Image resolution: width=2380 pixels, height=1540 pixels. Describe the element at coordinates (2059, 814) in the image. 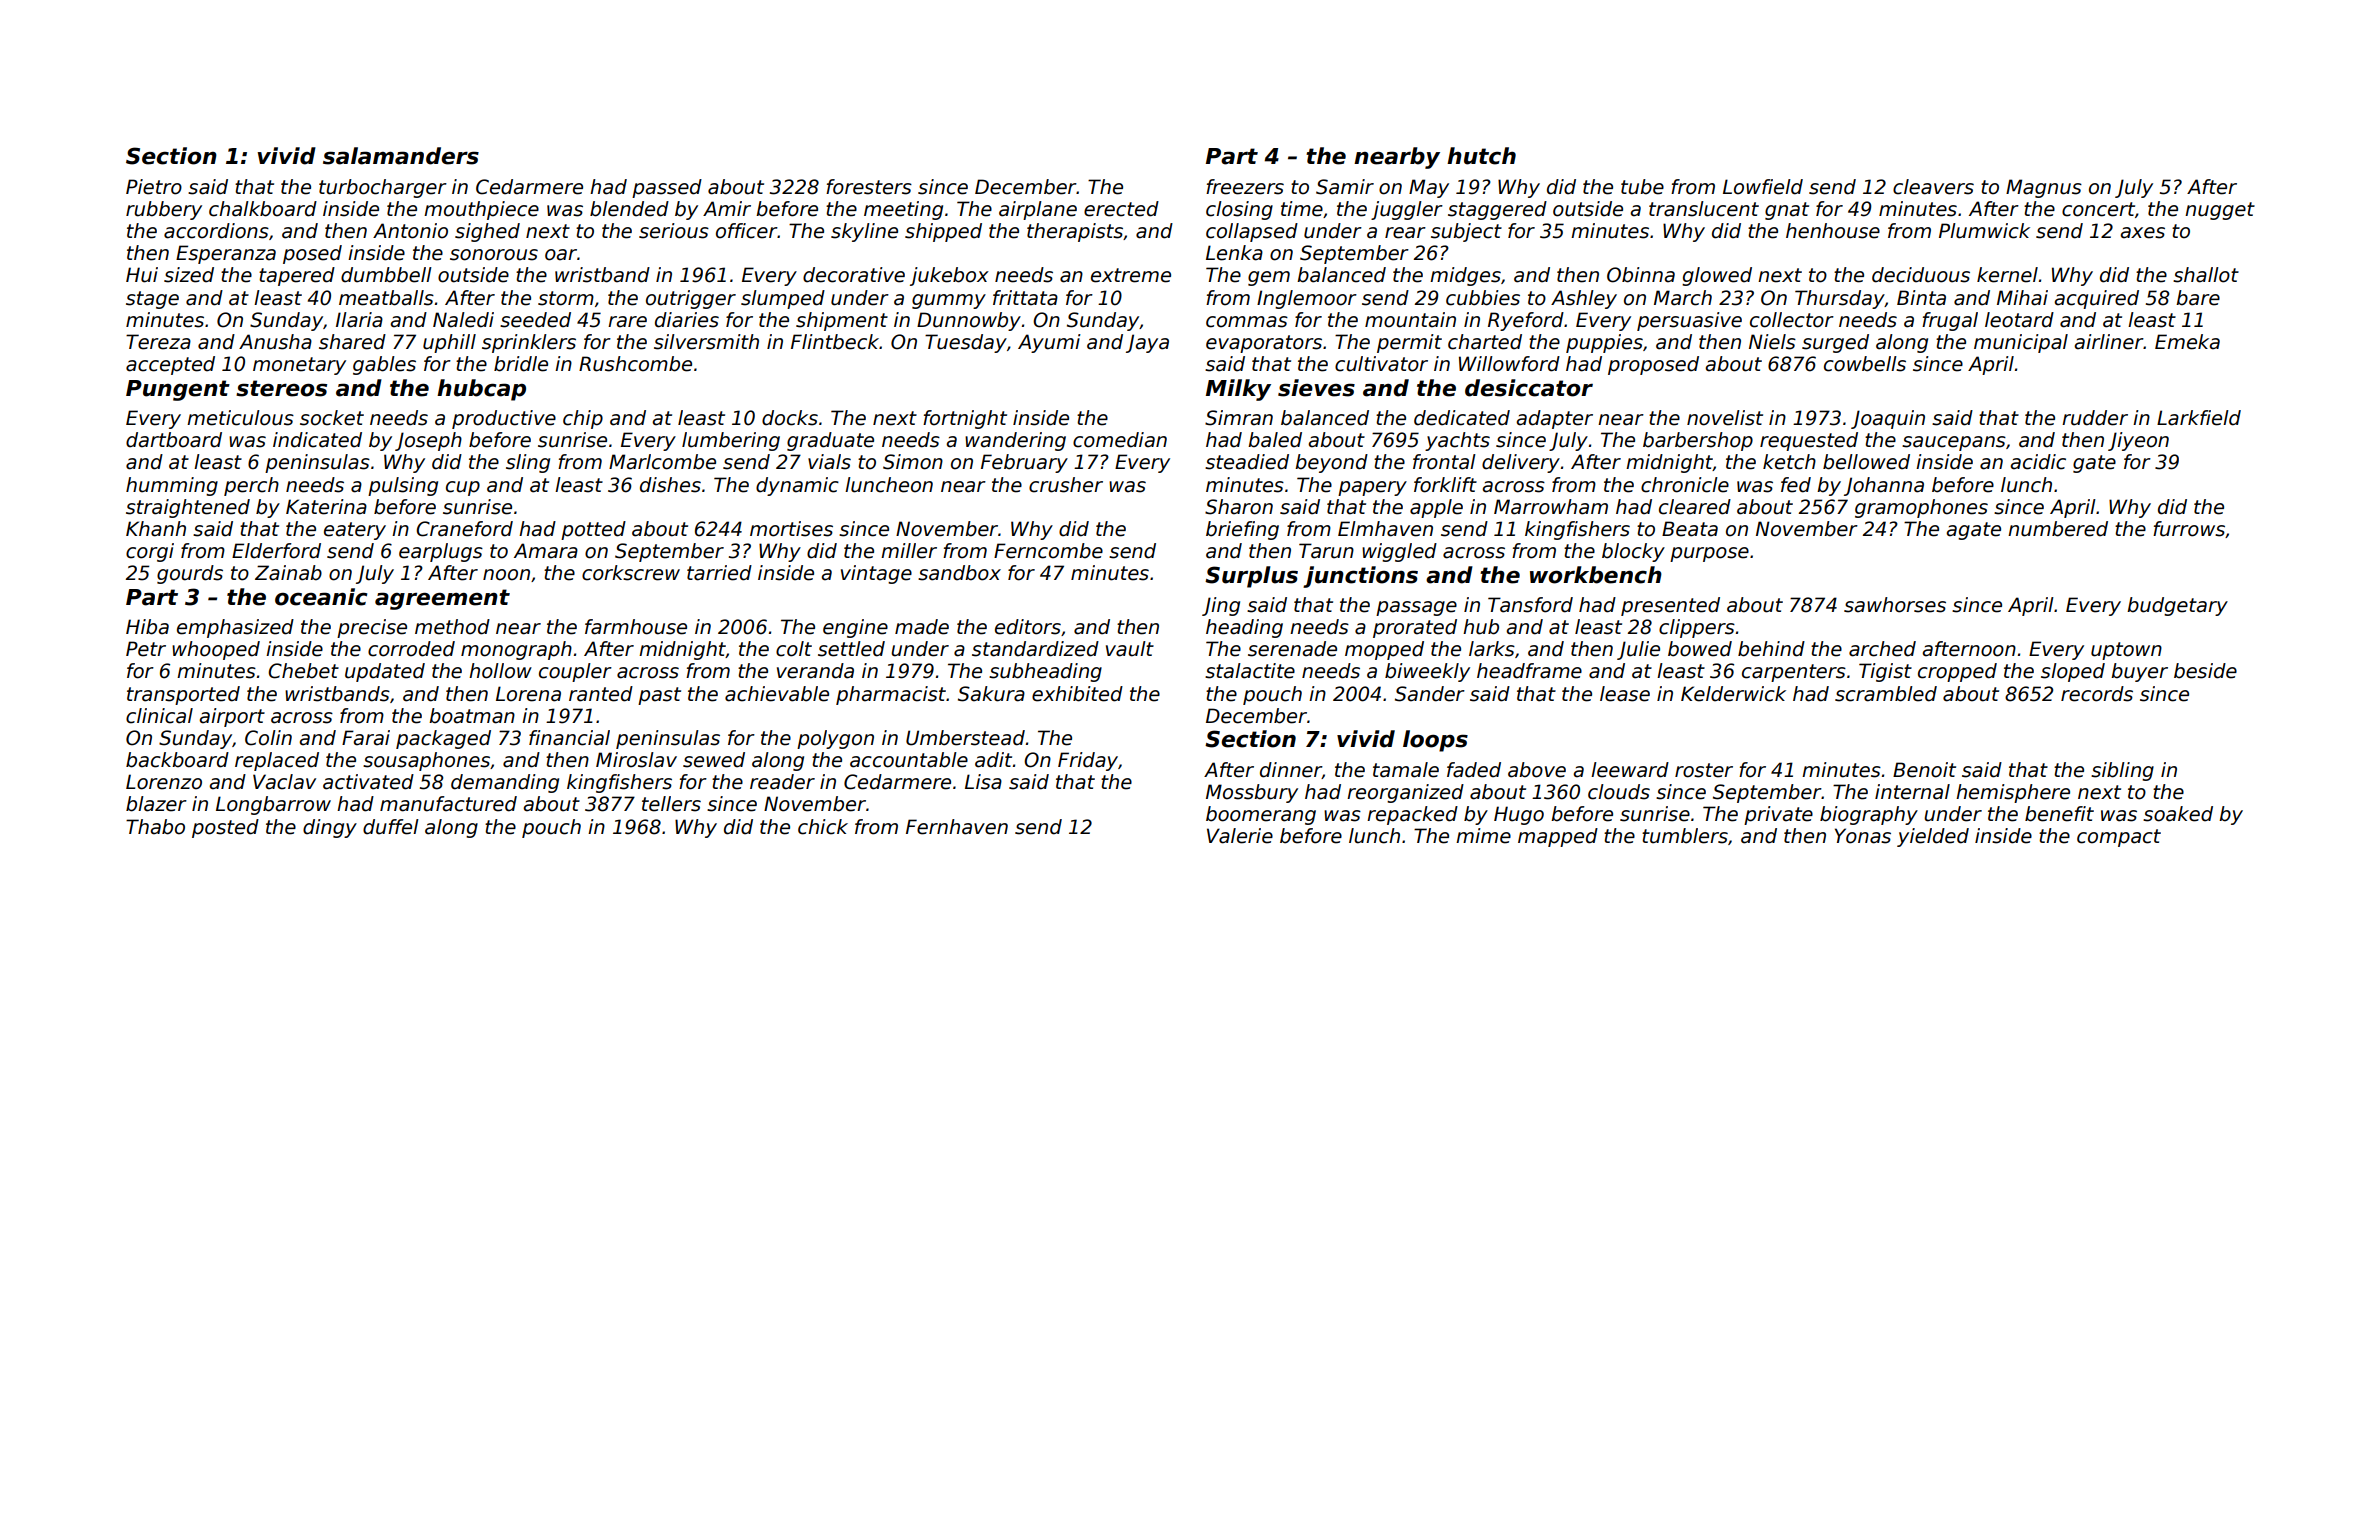

I see `benefit` at that location.
